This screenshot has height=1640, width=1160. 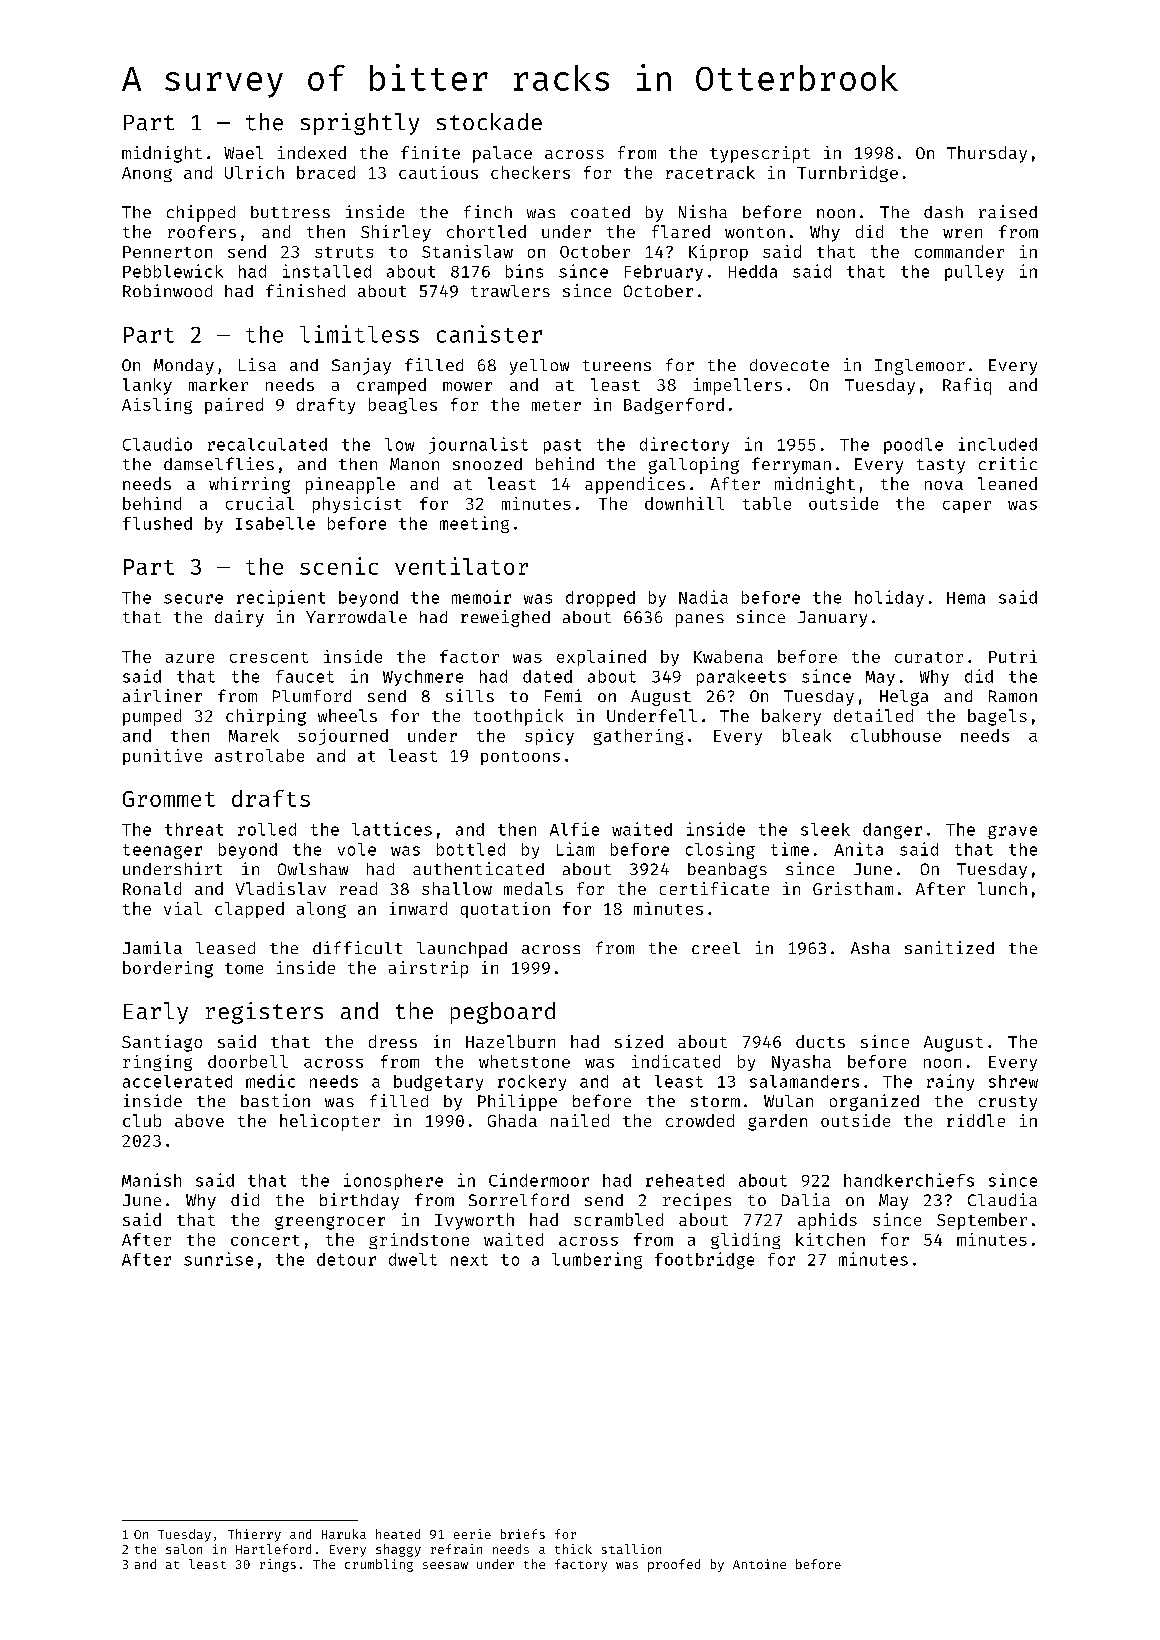 I want to click on gliding, so click(x=745, y=1241).
